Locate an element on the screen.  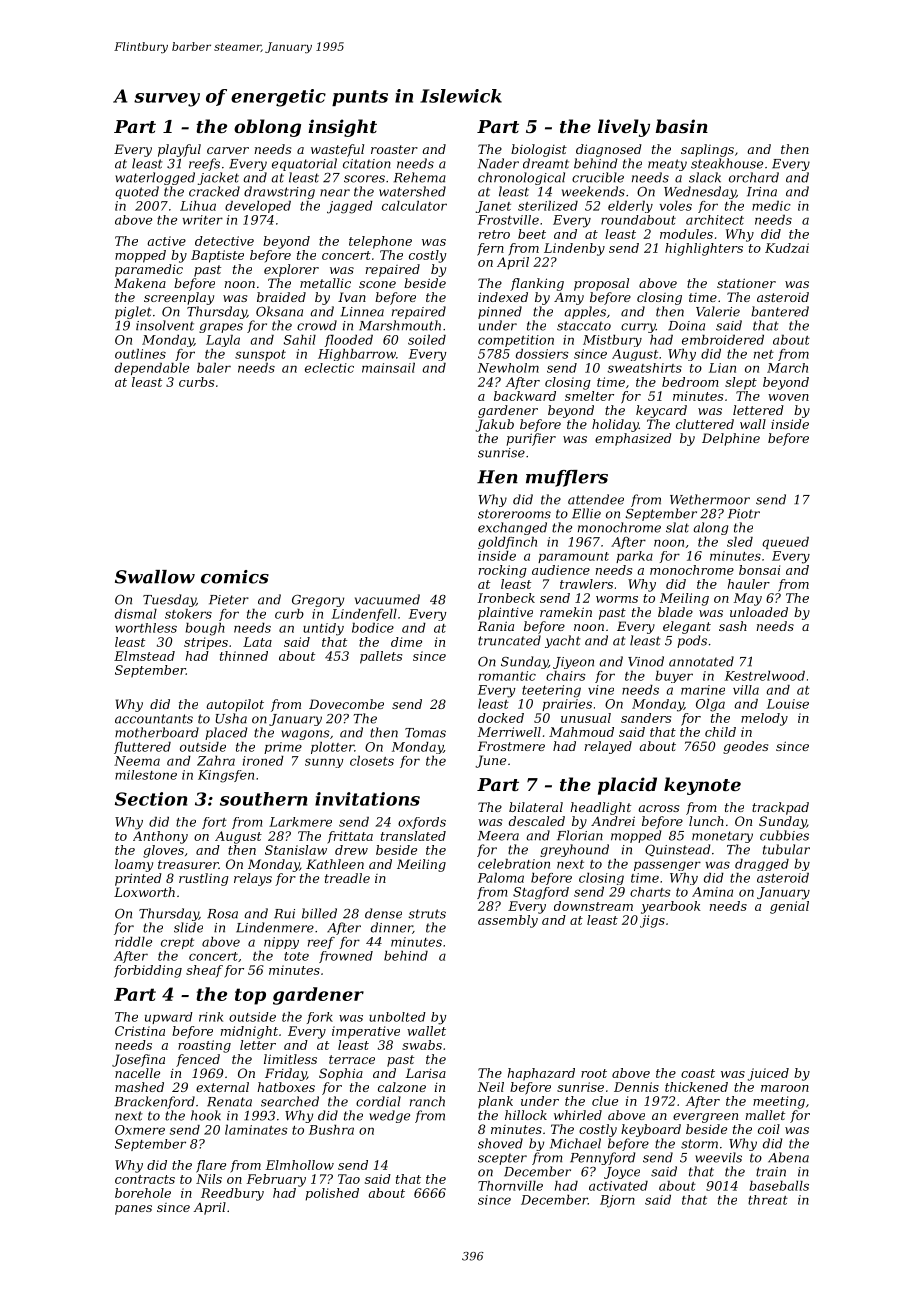
lively is located at coordinates (624, 128).
